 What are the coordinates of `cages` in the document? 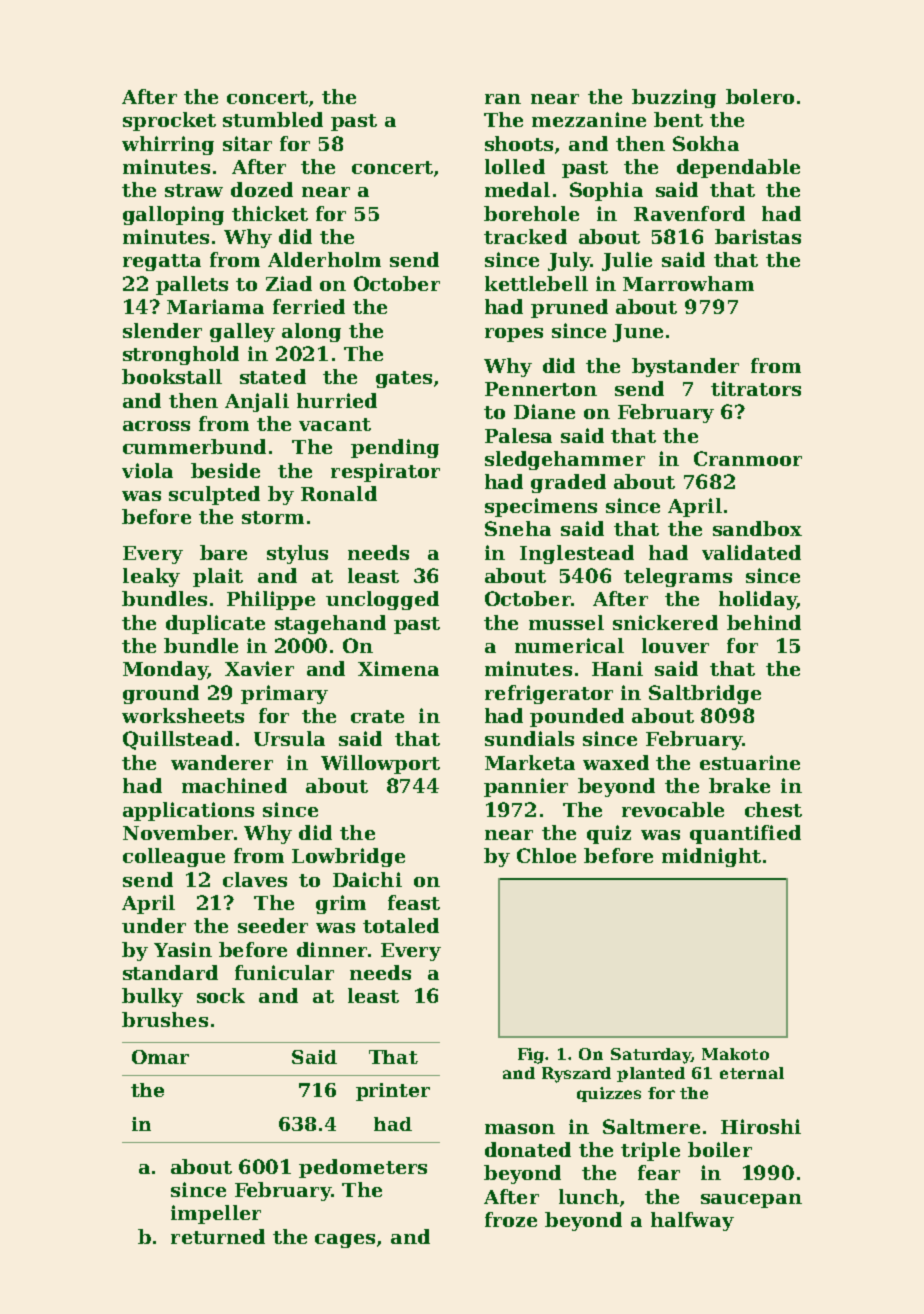 It's located at (345, 1241).
